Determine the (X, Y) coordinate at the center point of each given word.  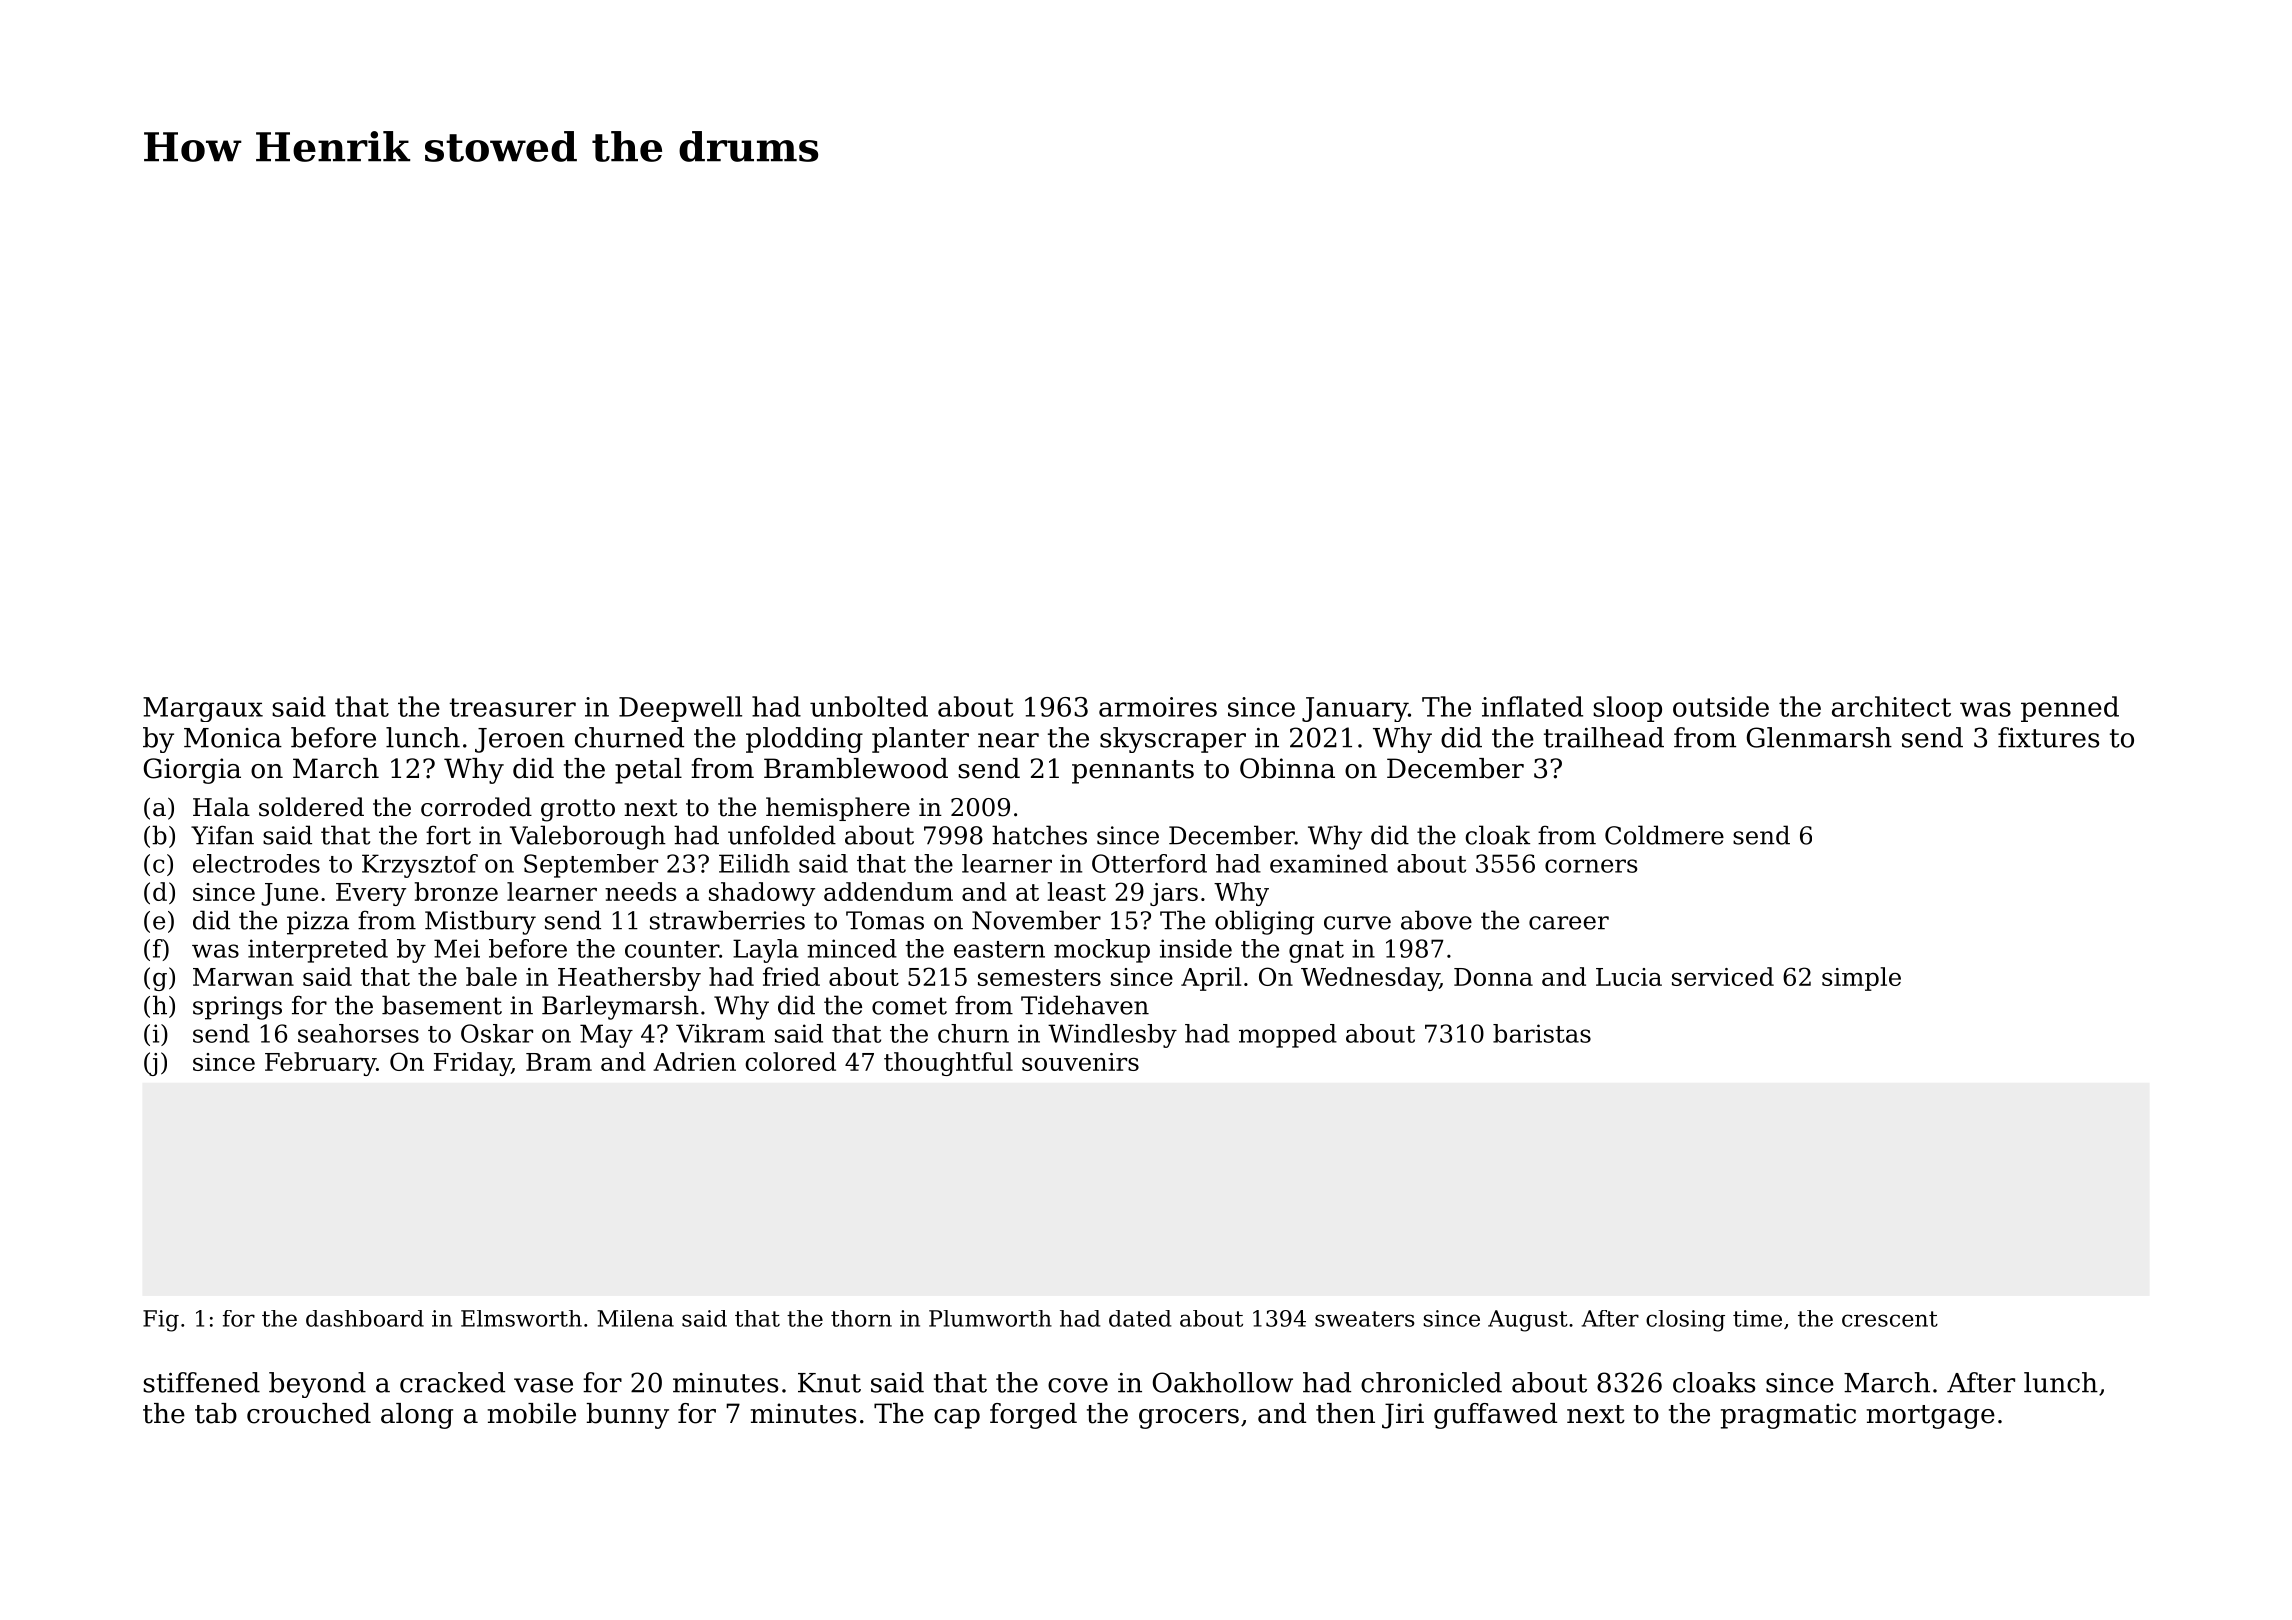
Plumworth (990, 1318)
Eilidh (754, 863)
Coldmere (1664, 835)
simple (1861, 979)
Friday (473, 1064)
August (1528, 1321)
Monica (233, 738)
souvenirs (1080, 1062)
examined (1329, 863)
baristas (1542, 1033)
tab (216, 1413)
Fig (161, 1321)
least (1077, 891)
